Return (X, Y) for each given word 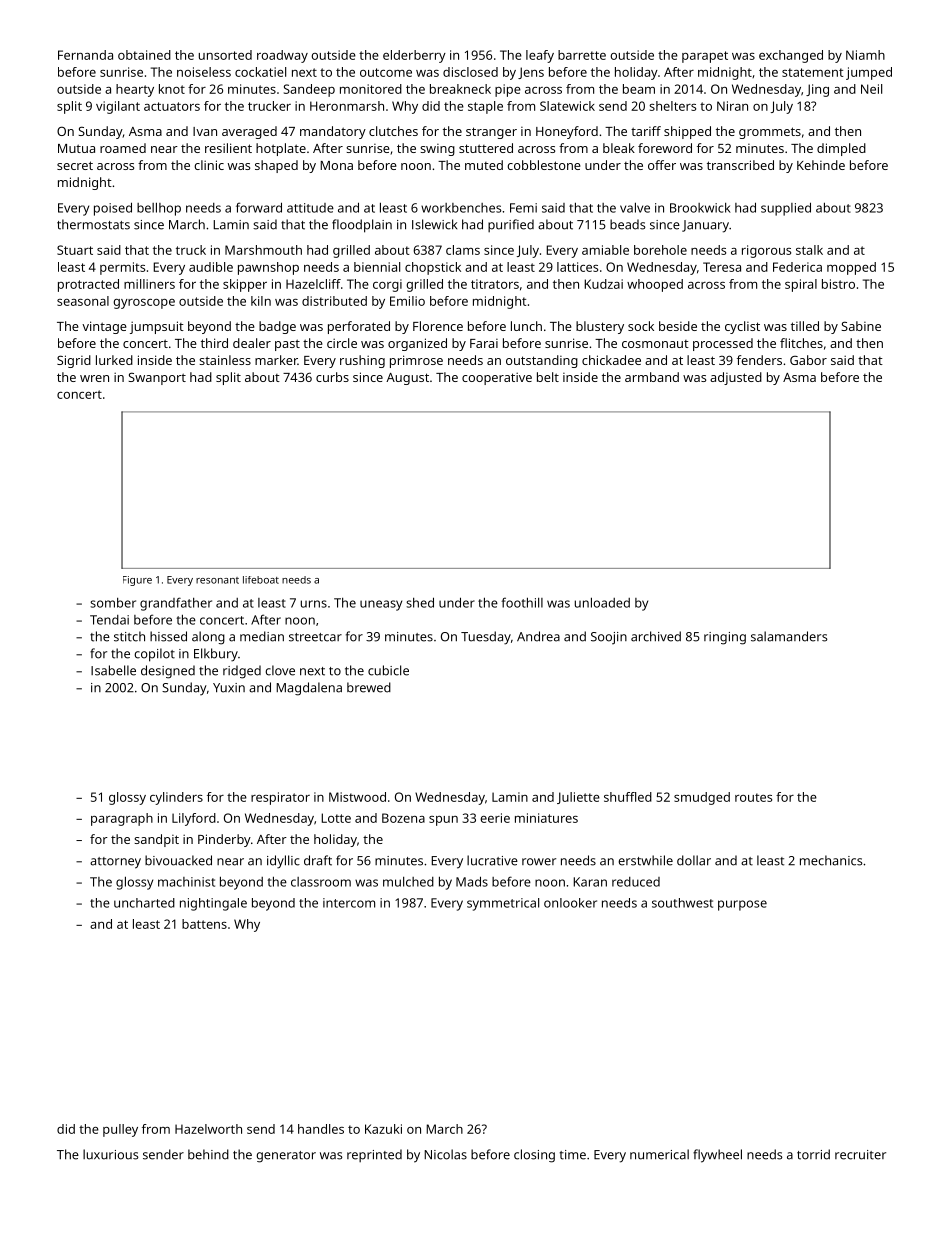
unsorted (225, 55)
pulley (120, 1130)
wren (94, 378)
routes (753, 797)
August (407, 379)
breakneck (460, 89)
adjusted (736, 378)
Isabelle (113, 670)
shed (420, 602)
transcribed (740, 165)
